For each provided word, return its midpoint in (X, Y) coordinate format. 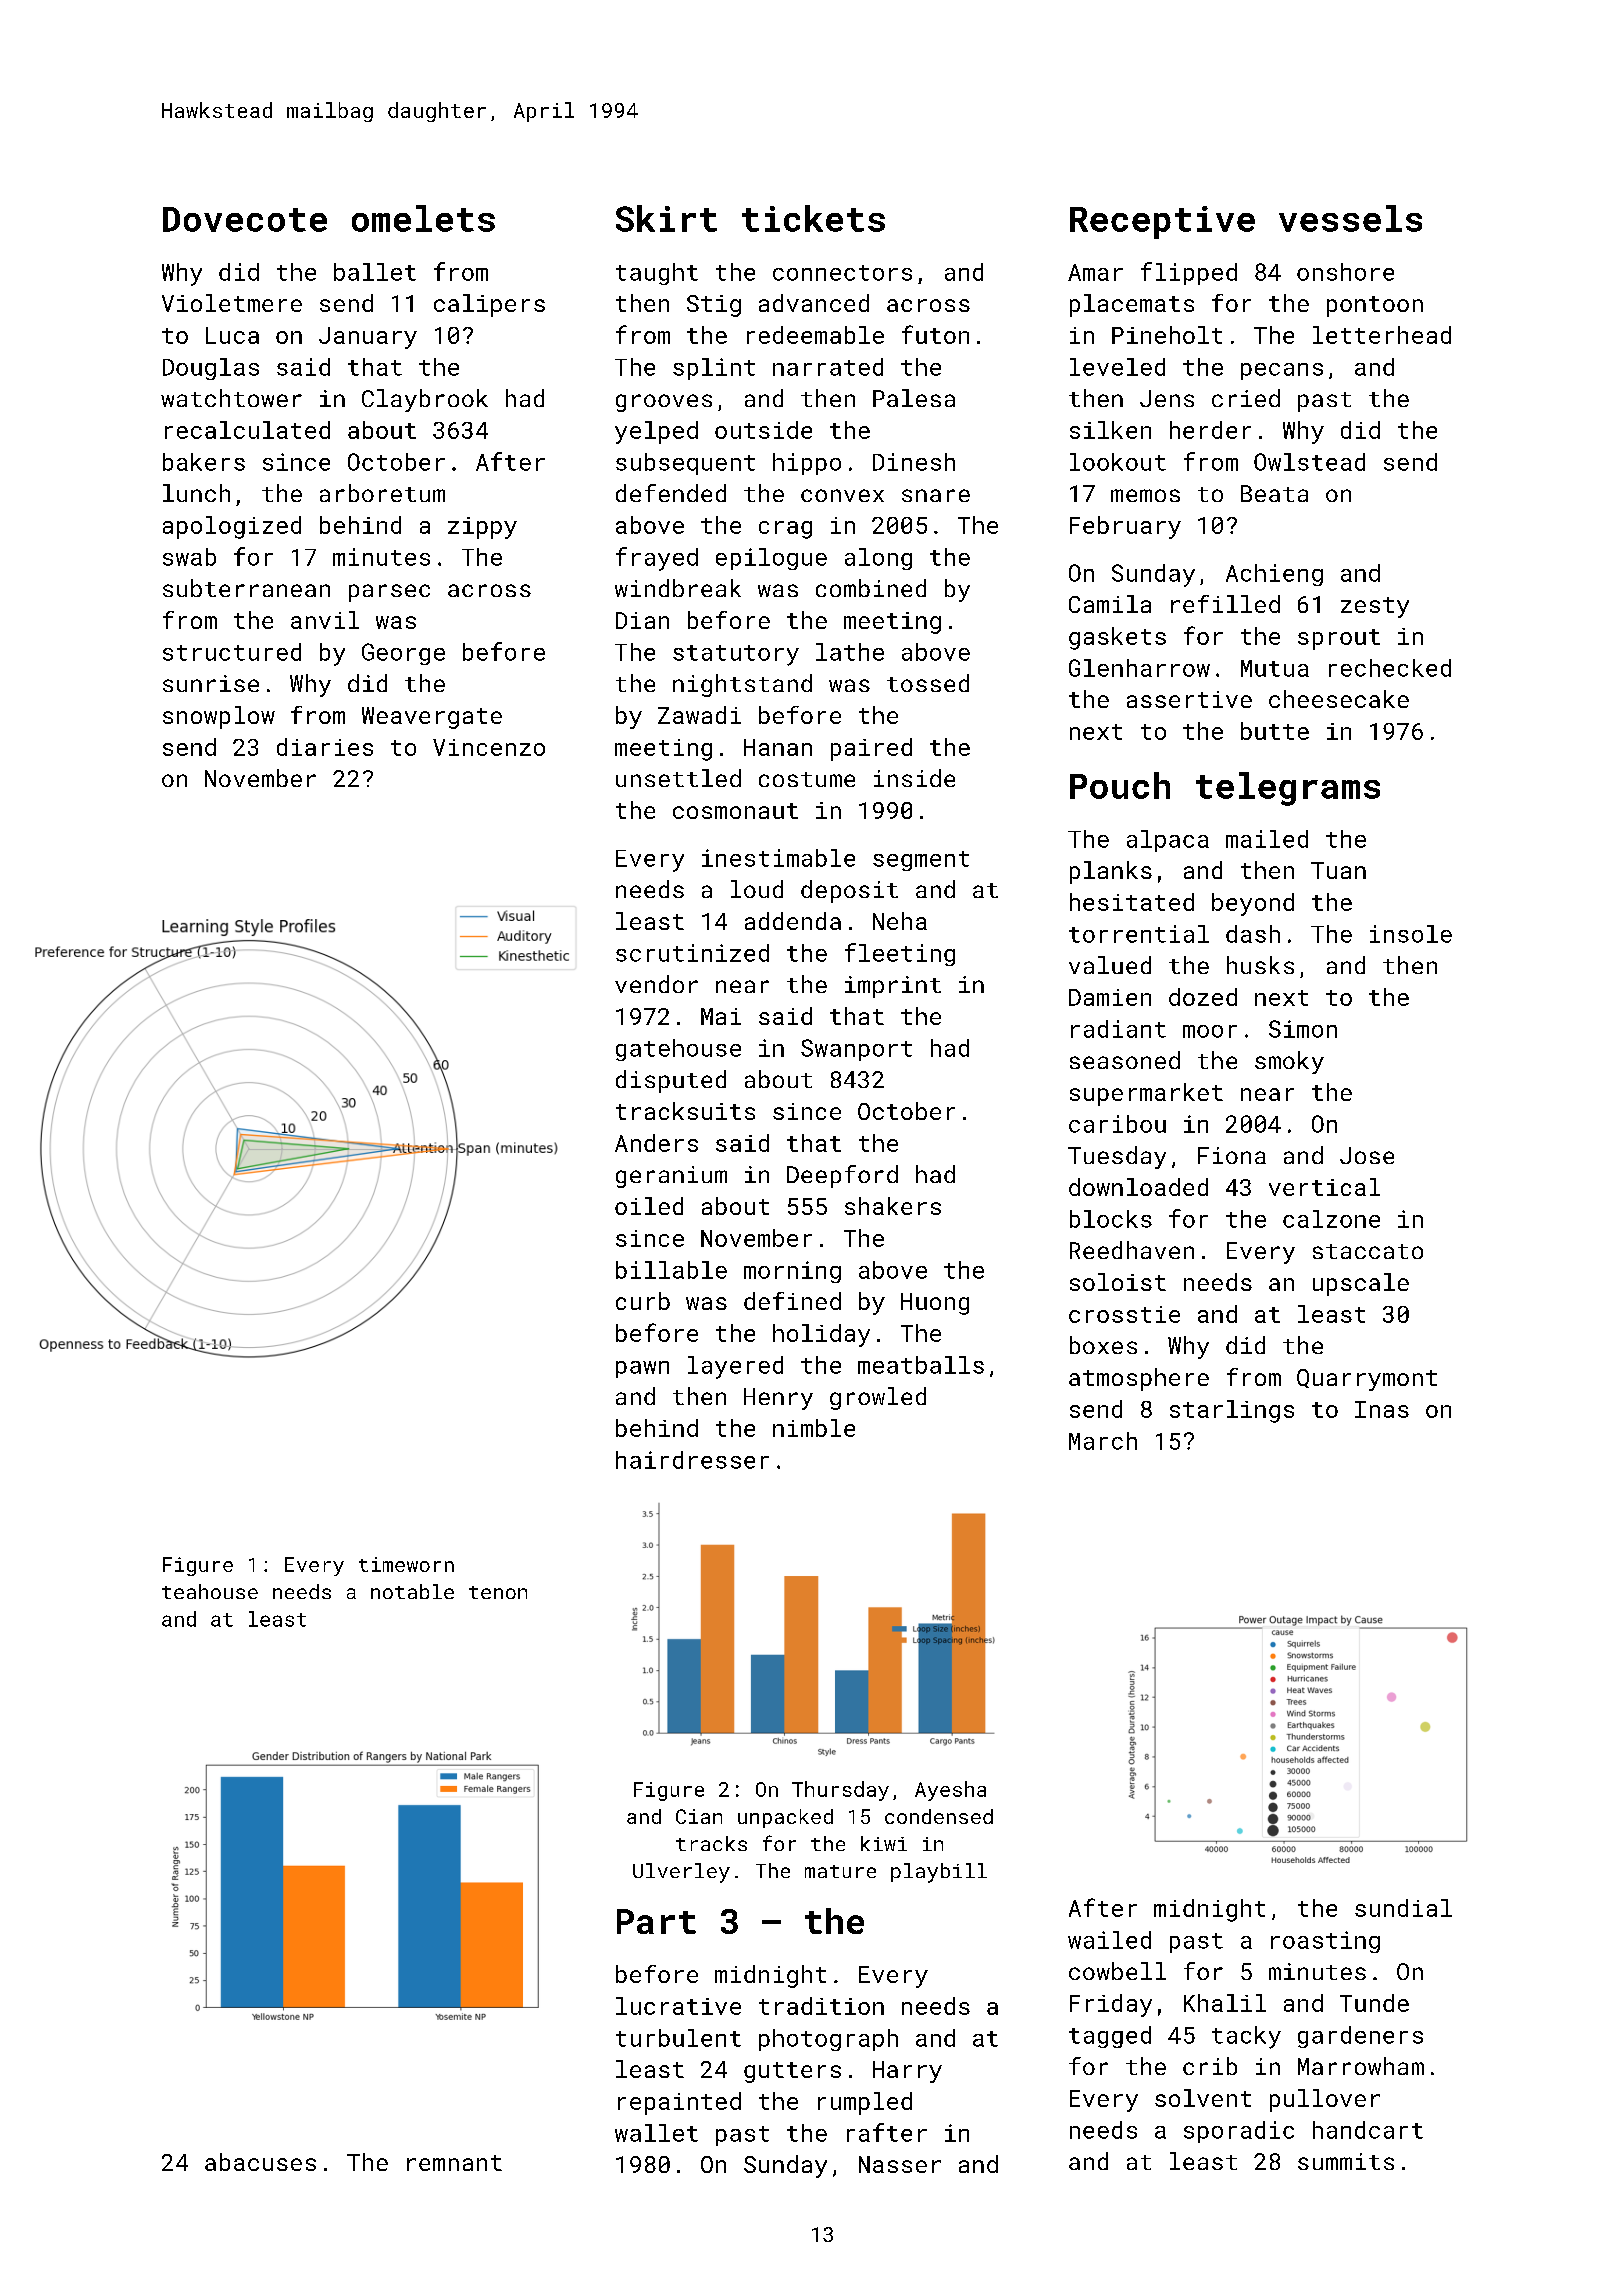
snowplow (219, 717)
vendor (656, 984)
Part (656, 1921)
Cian (699, 1816)
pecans (1282, 371)
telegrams (1288, 789)
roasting (1325, 1942)
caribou (1117, 1124)
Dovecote (245, 219)
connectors (842, 273)
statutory (736, 655)
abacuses (260, 2162)
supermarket (1146, 1094)
